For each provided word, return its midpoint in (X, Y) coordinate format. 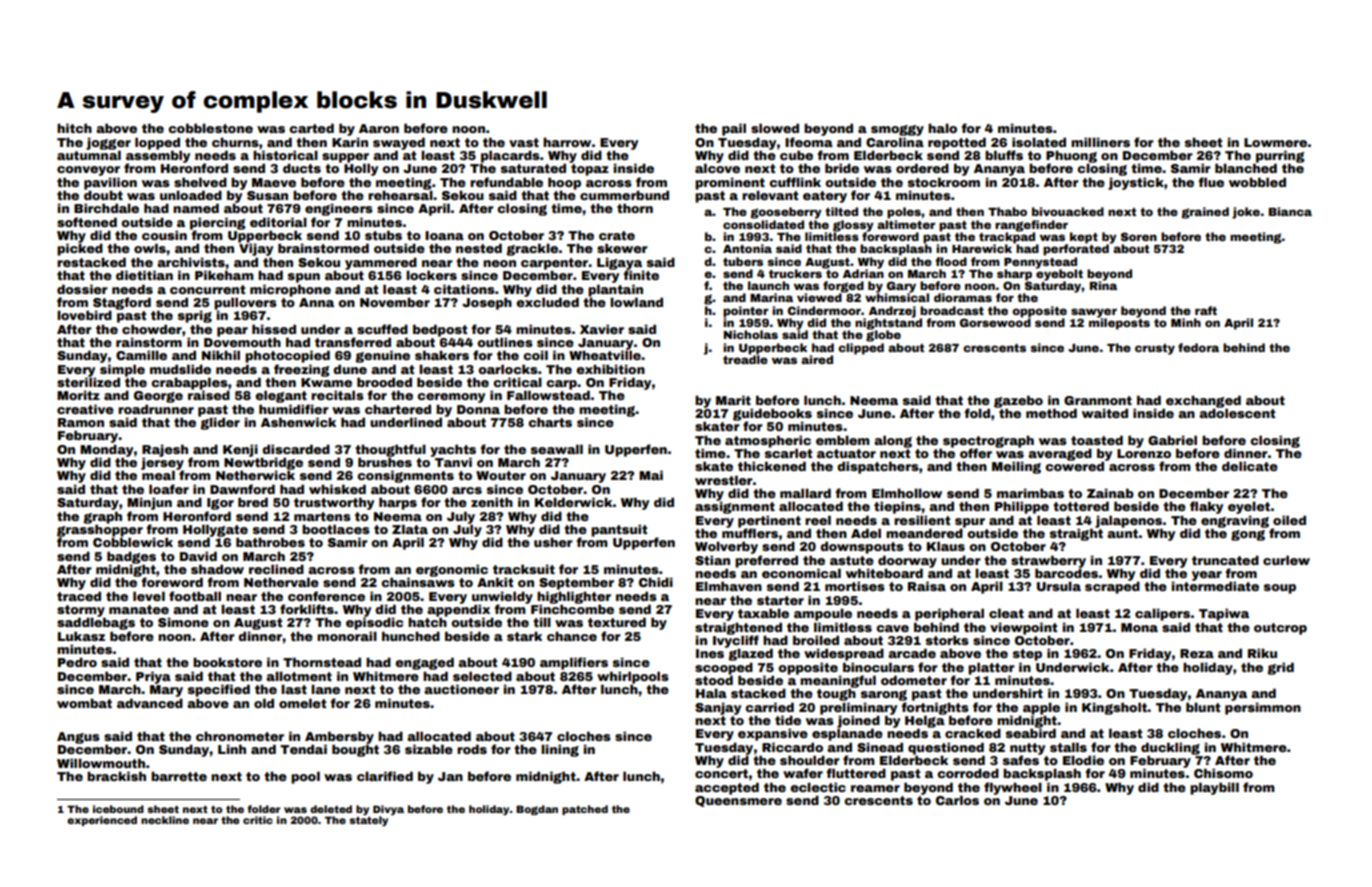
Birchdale (106, 208)
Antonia (747, 248)
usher (553, 542)
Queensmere (738, 801)
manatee (139, 609)
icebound (118, 809)
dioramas (963, 297)
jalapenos (1128, 521)
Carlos (957, 800)
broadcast (952, 310)
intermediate (1215, 586)
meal (158, 475)
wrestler (724, 480)
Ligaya (619, 263)
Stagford (122, 303)
